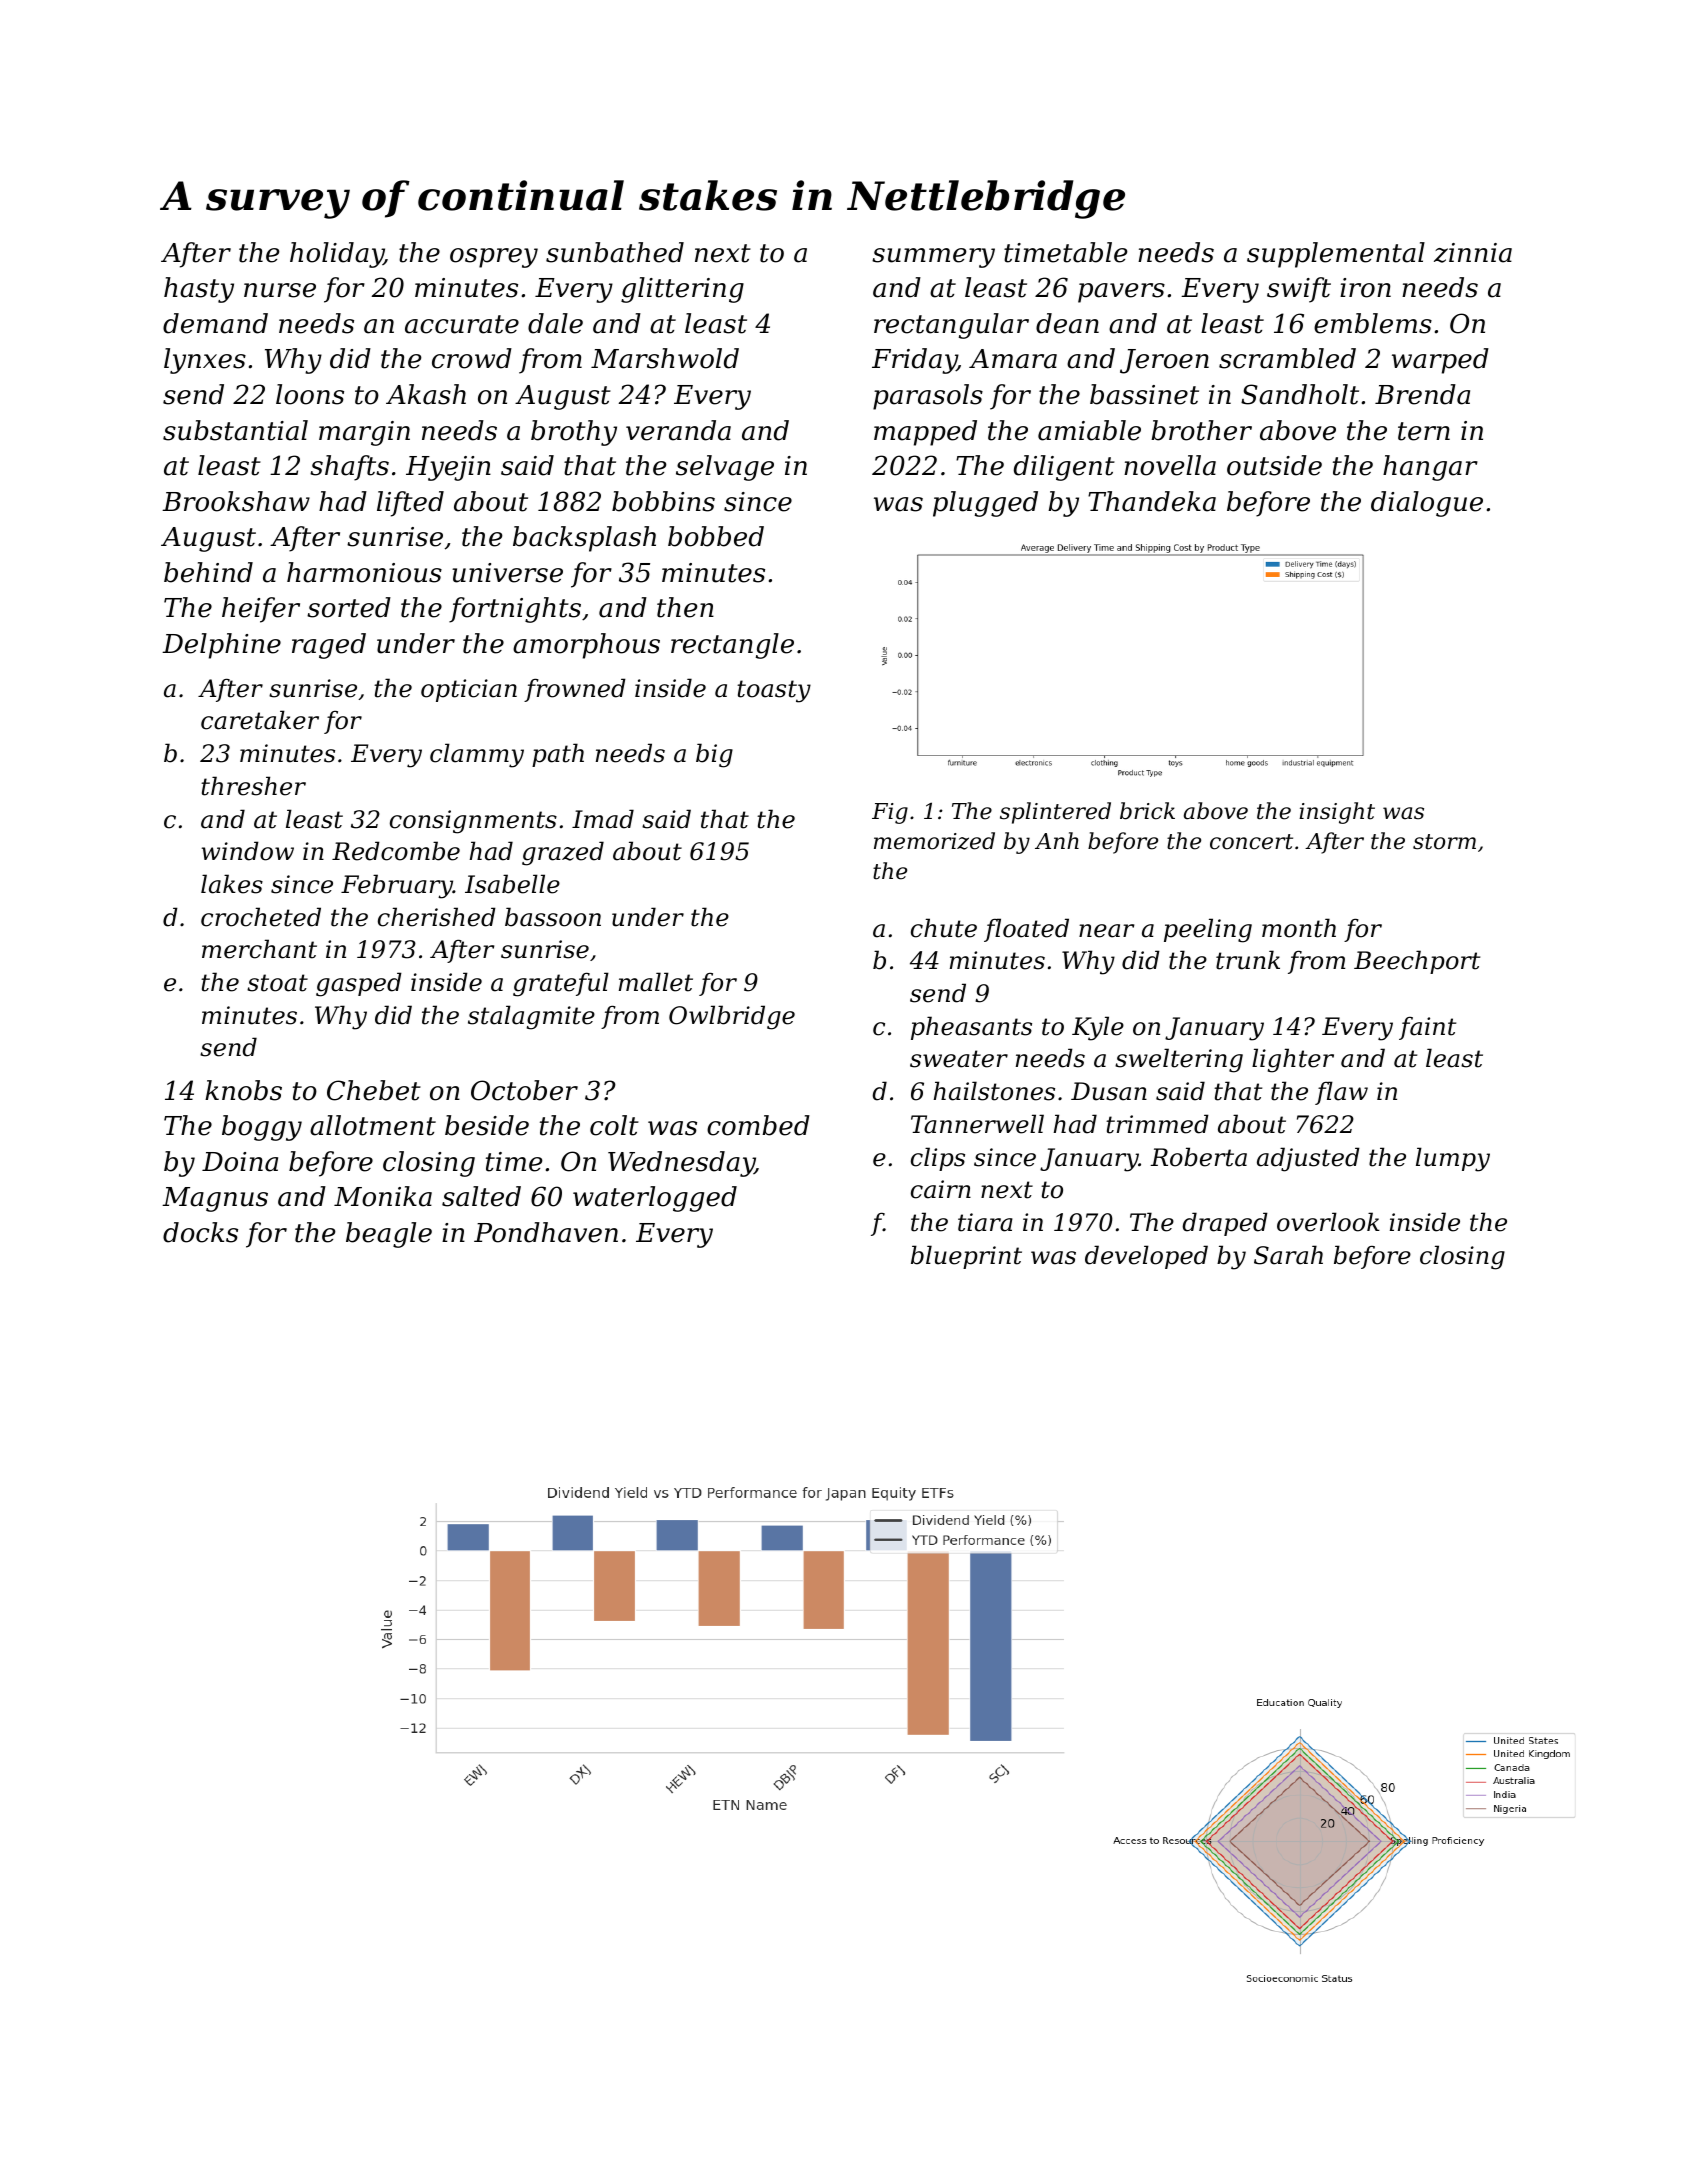 This image has width=1683, height=2178. Describe the element at coordinates (235, 430) in the image. I see `substantial` at that location.
